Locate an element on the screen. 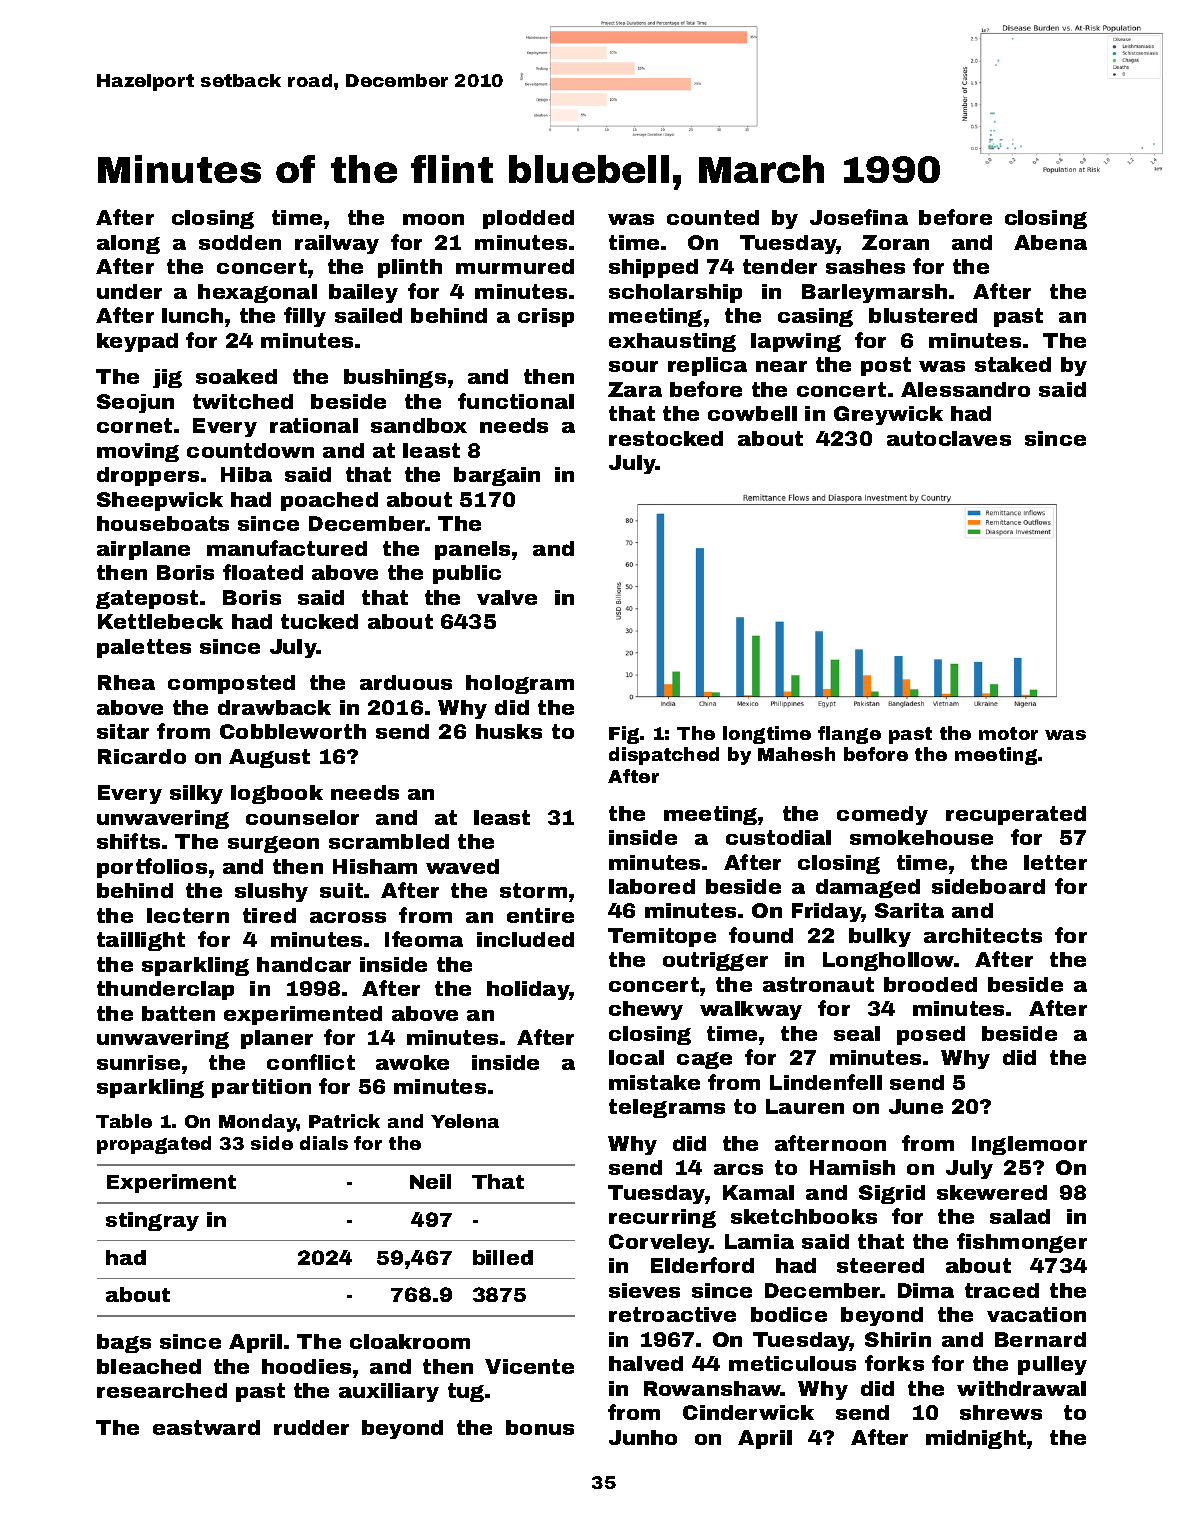 Image resolution: width=1184 pixels, height=1532 pixels. restocked is located at coordinates (666, 438).
